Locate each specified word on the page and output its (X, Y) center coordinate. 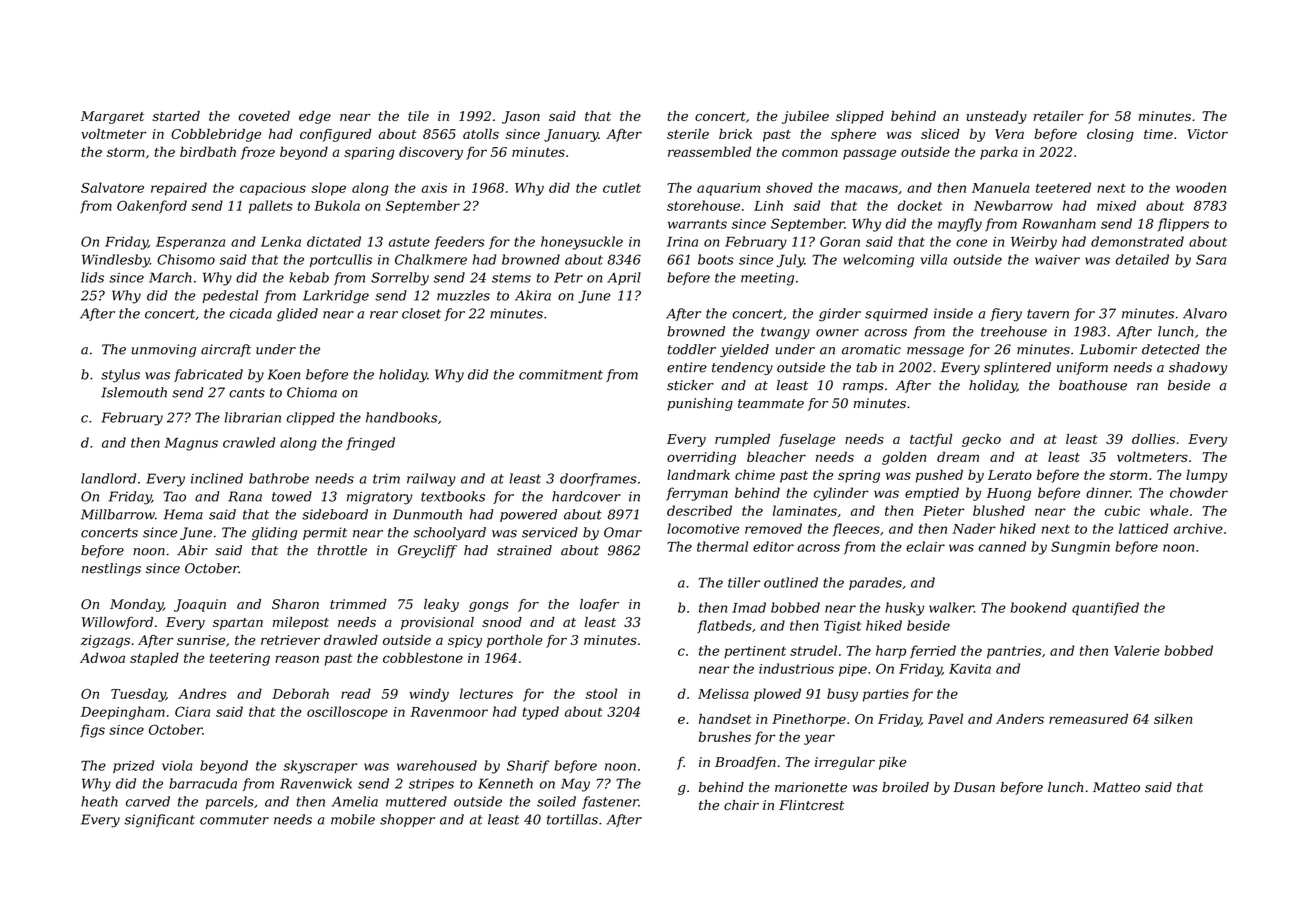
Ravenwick (316, 783)
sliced (940, 134)
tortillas (572, 819)
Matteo (1116, 787)
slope (328, 189)
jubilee (805, 117)
